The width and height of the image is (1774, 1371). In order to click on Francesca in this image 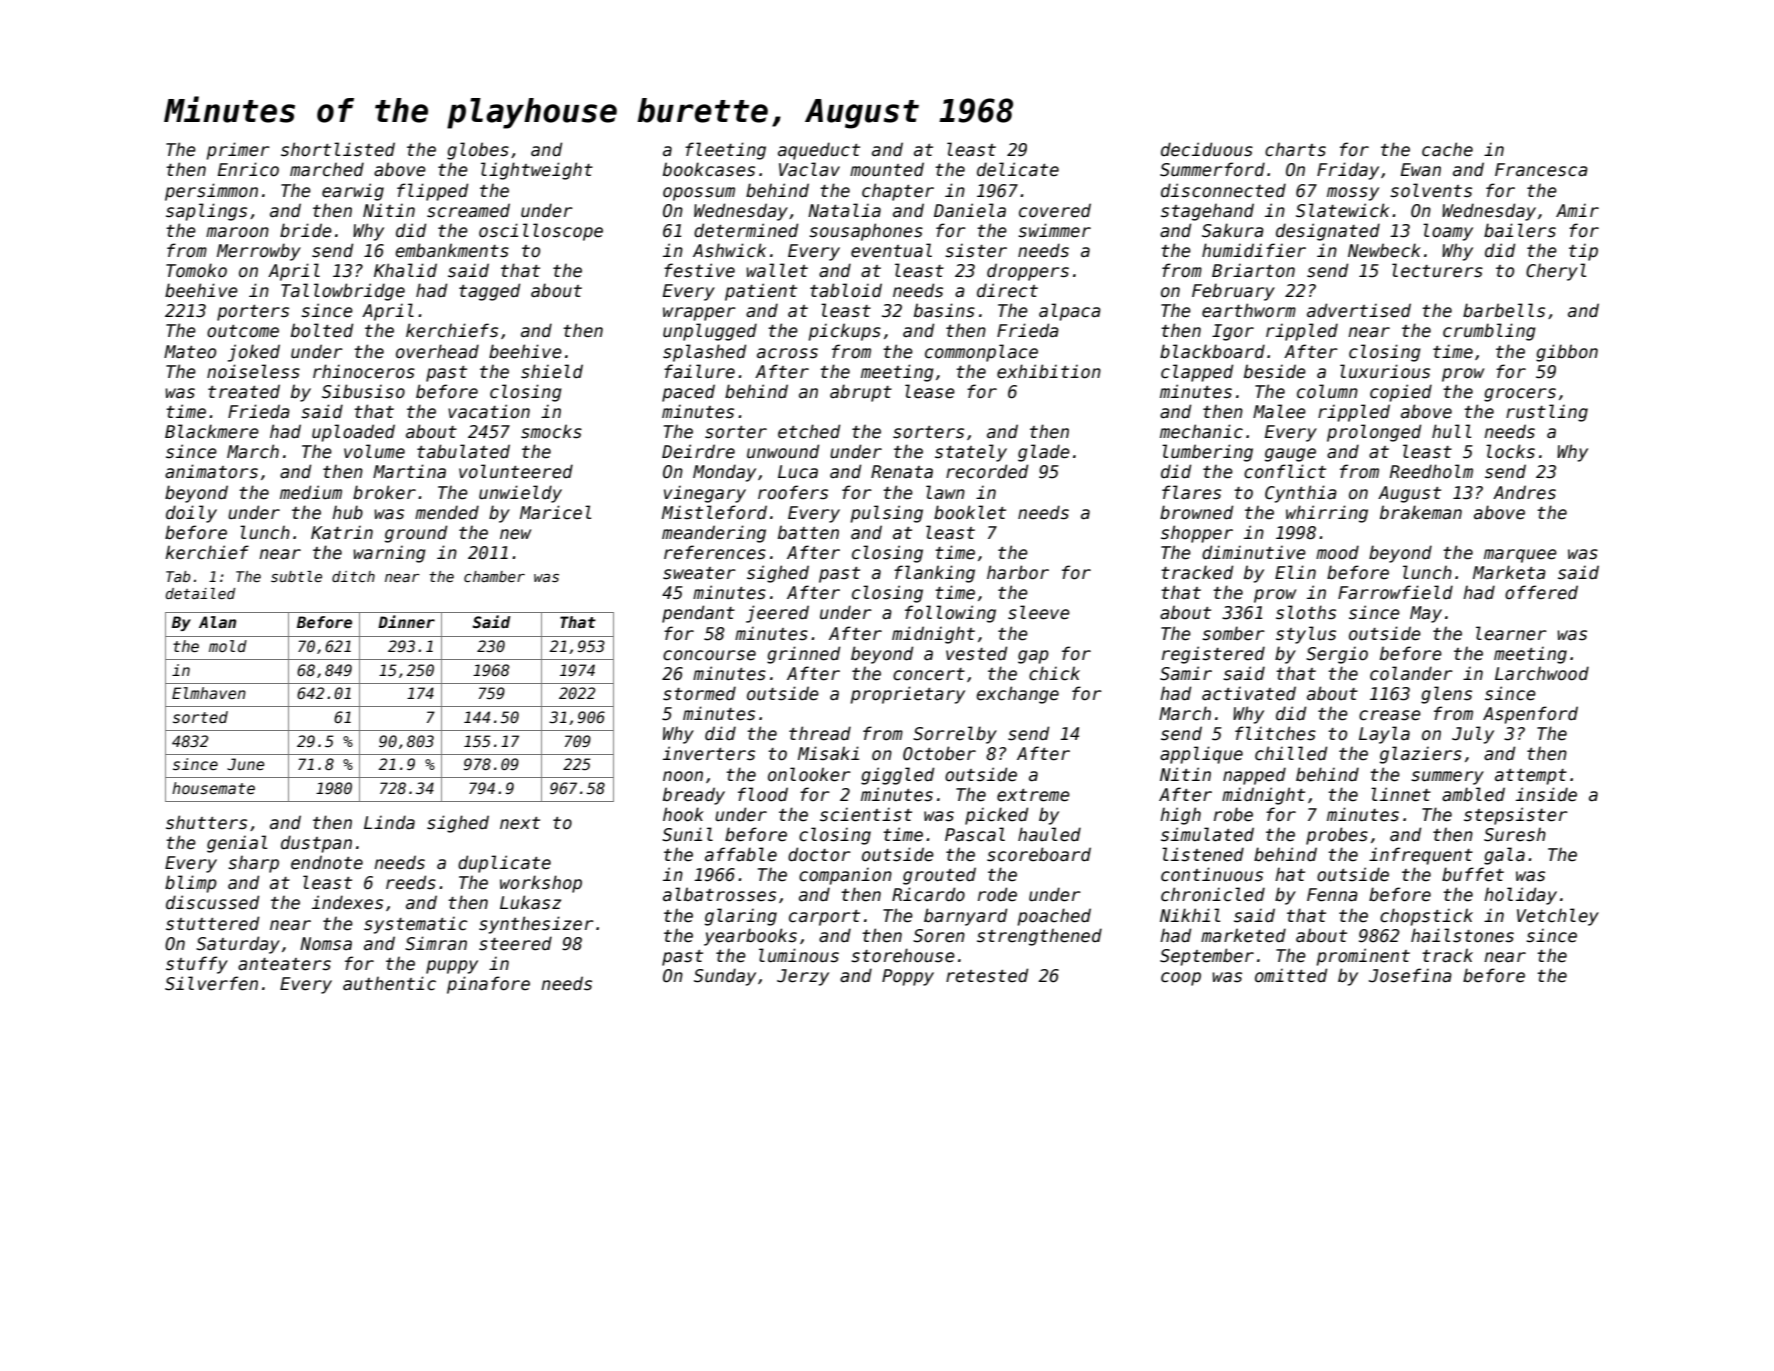, I will do `click(1541, 170)`.
